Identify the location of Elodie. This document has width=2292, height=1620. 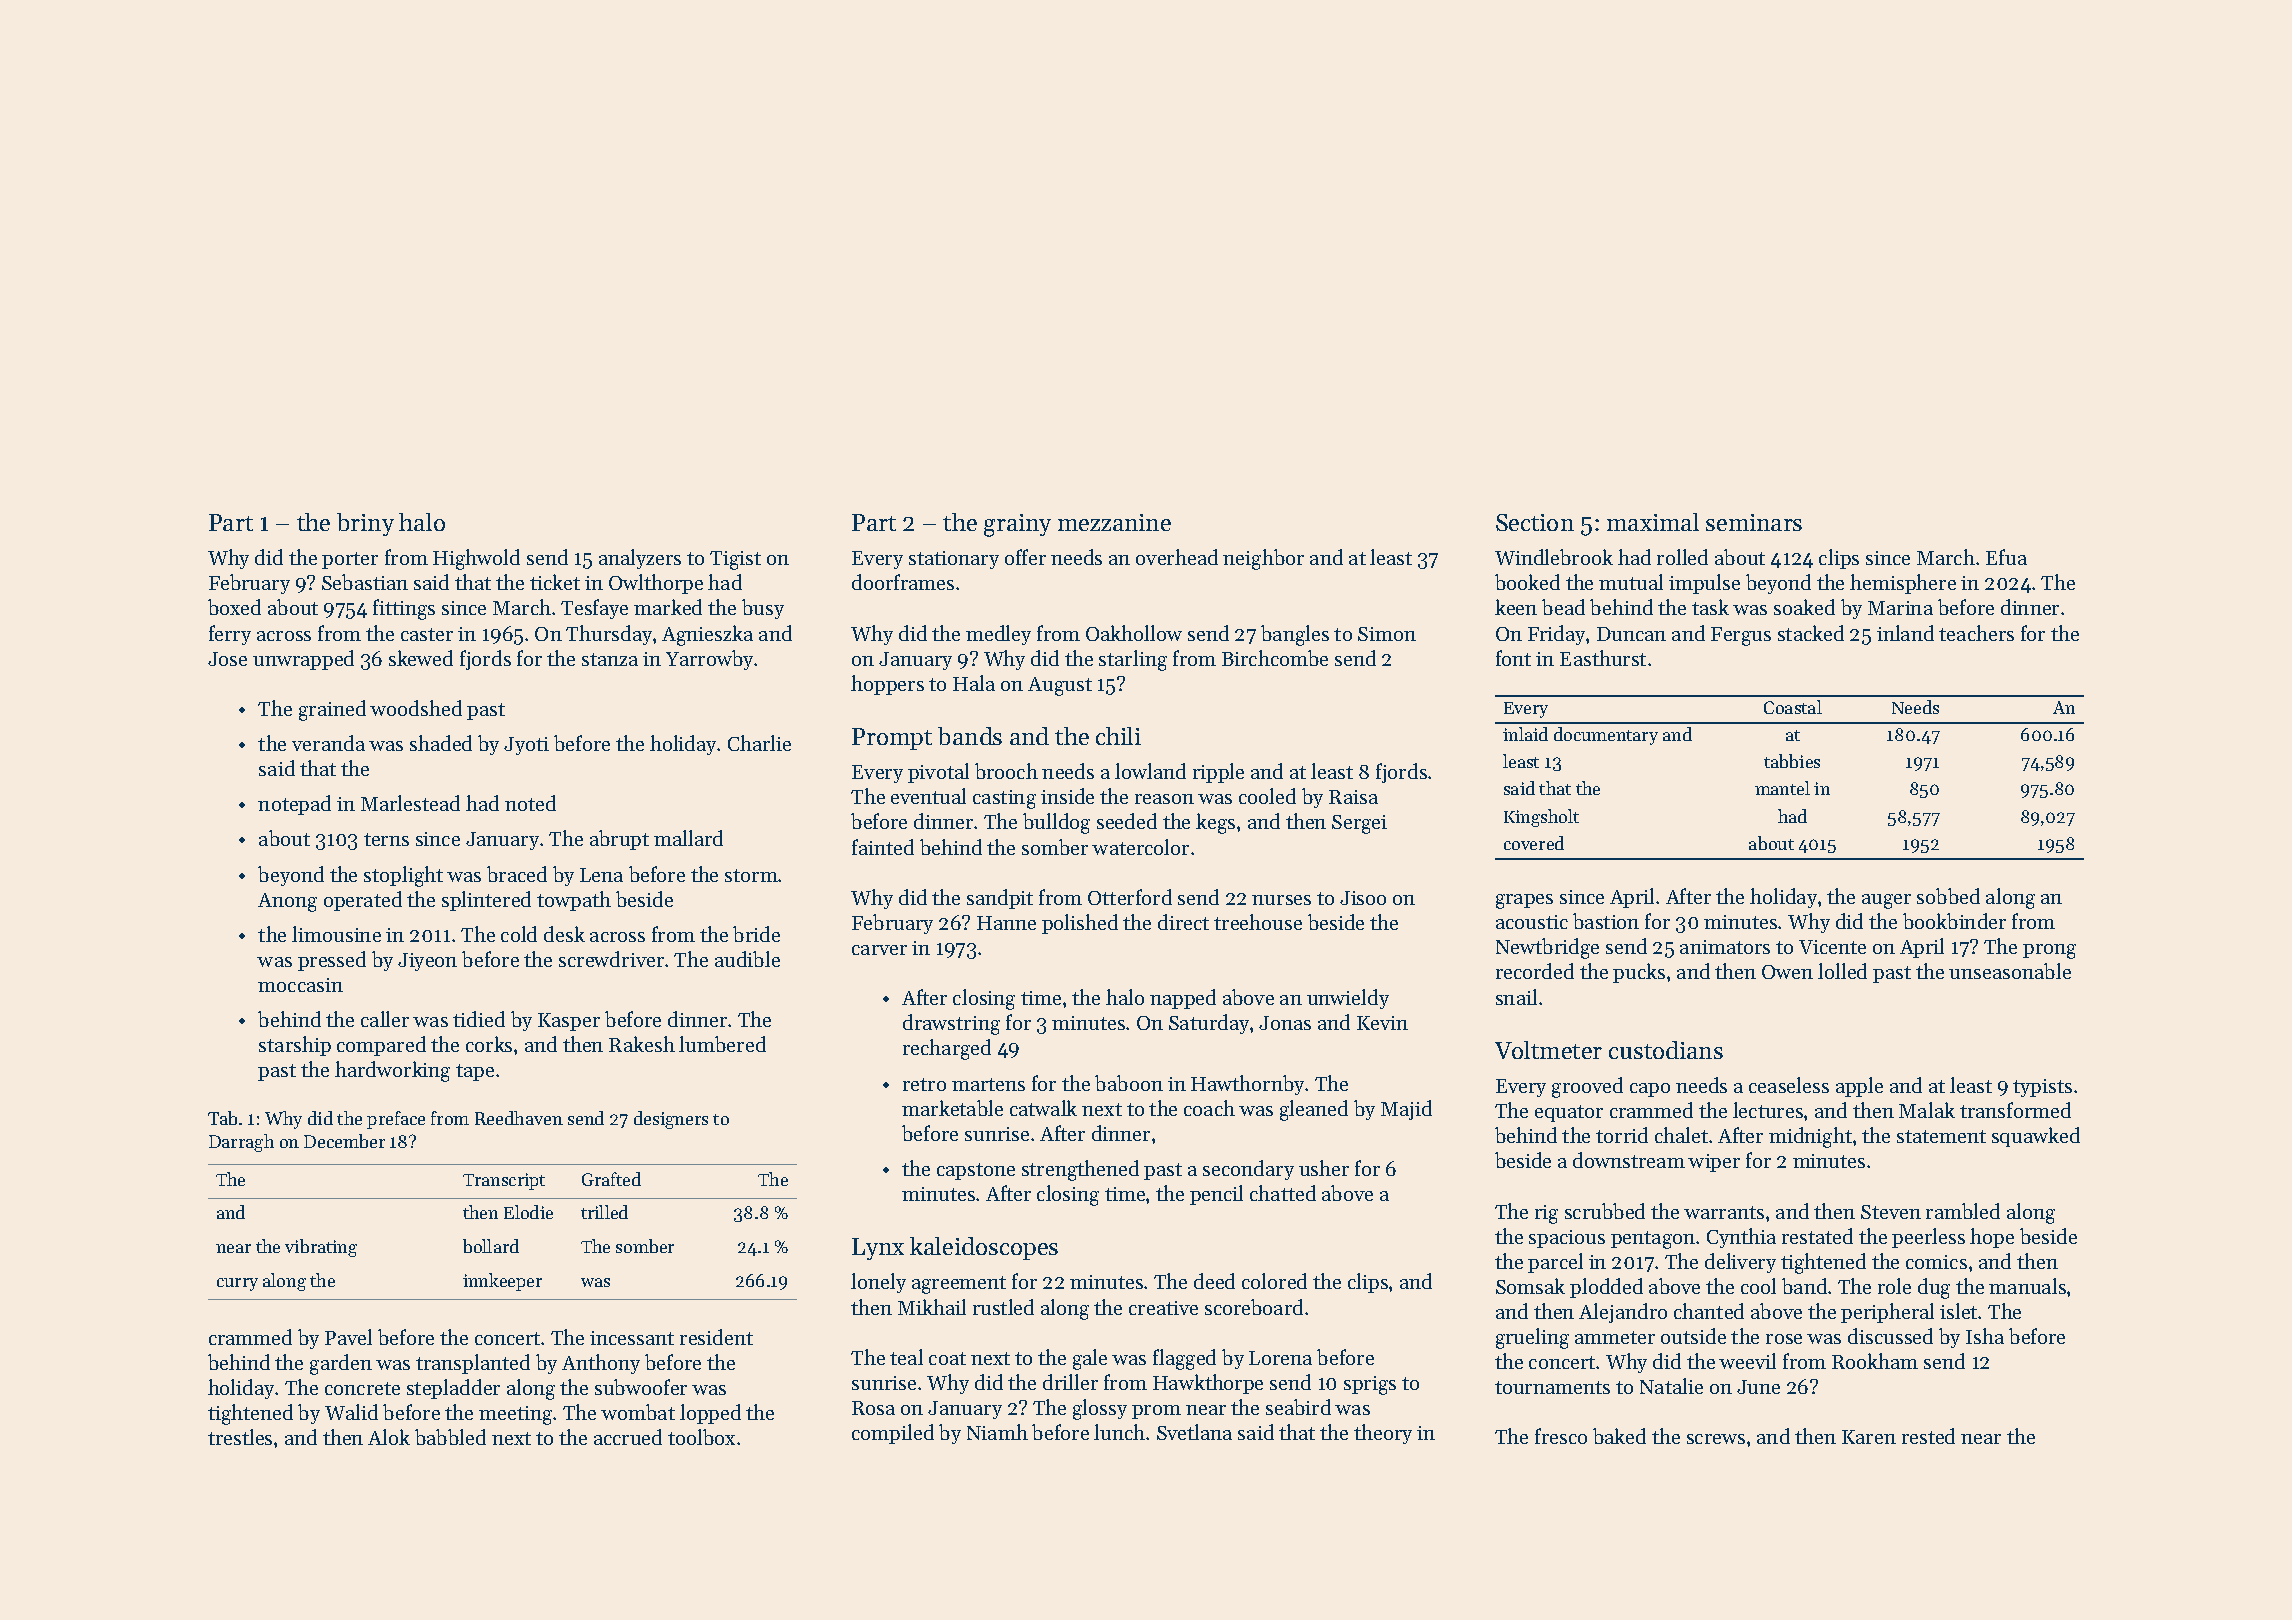
(528, 1212).
